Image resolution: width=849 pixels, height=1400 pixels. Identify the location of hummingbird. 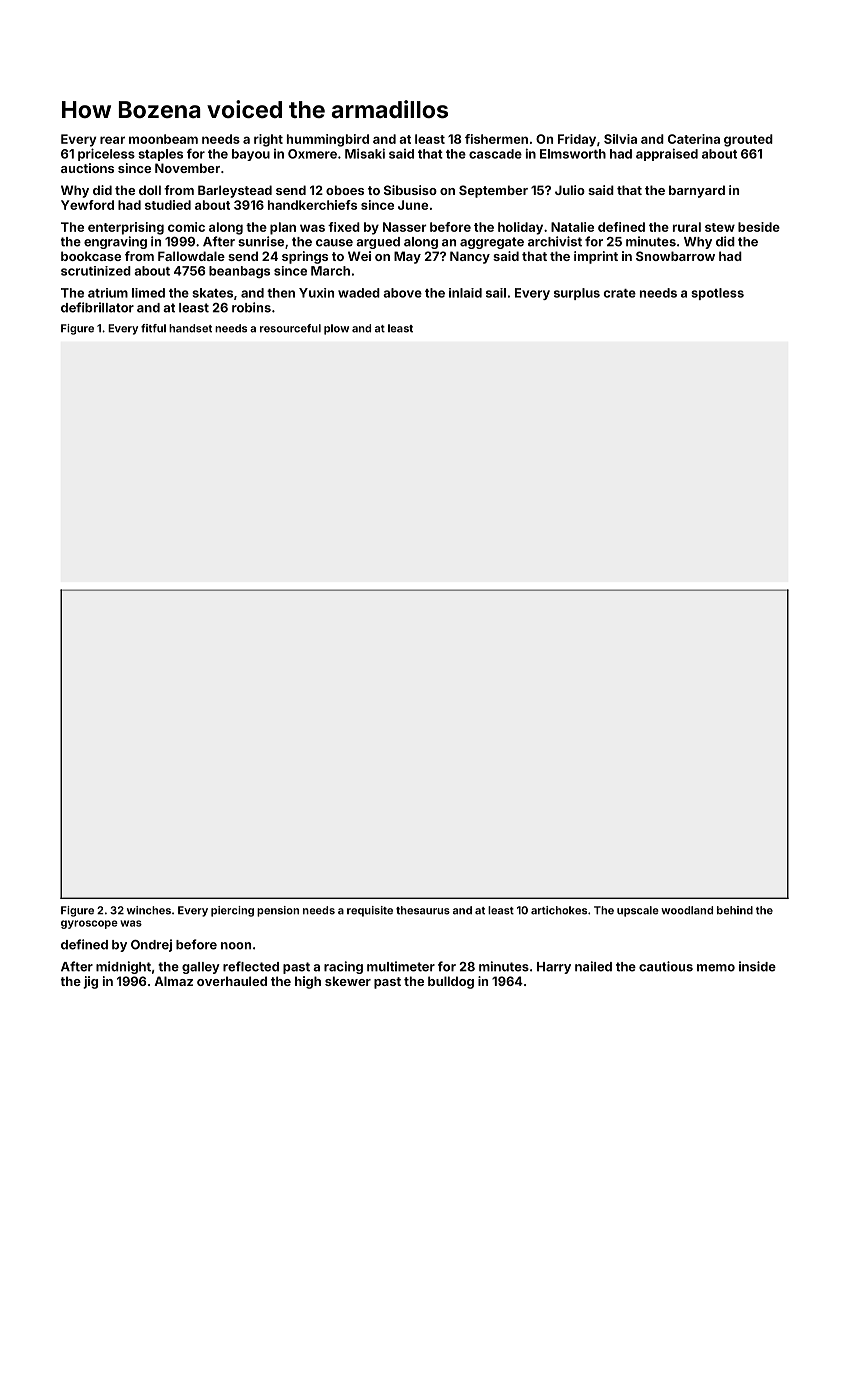
(328, 140).
